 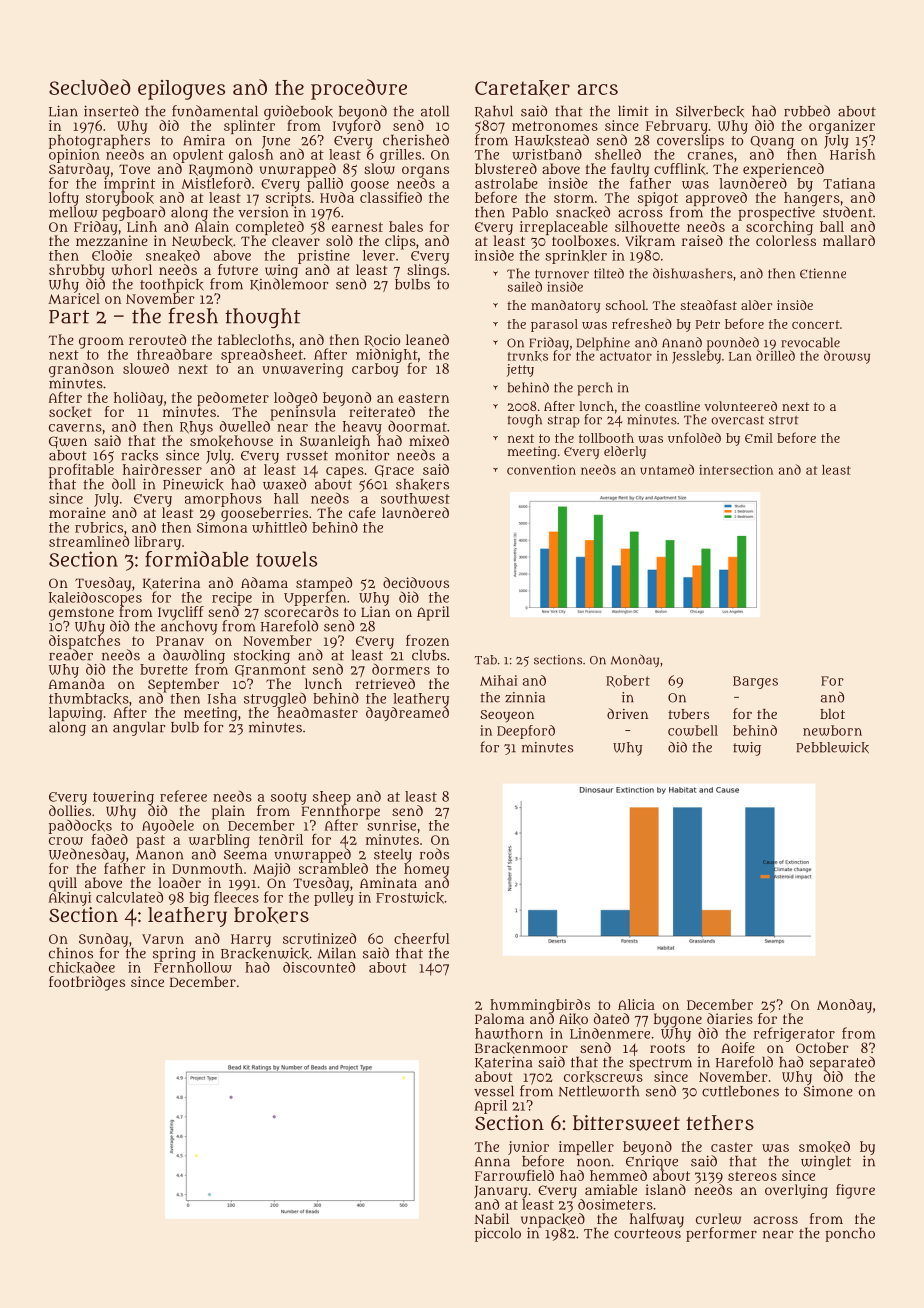 What do you see at coordinates (422, 938) in the page?
I see `cheerful` at bounding box center [422, 938].
